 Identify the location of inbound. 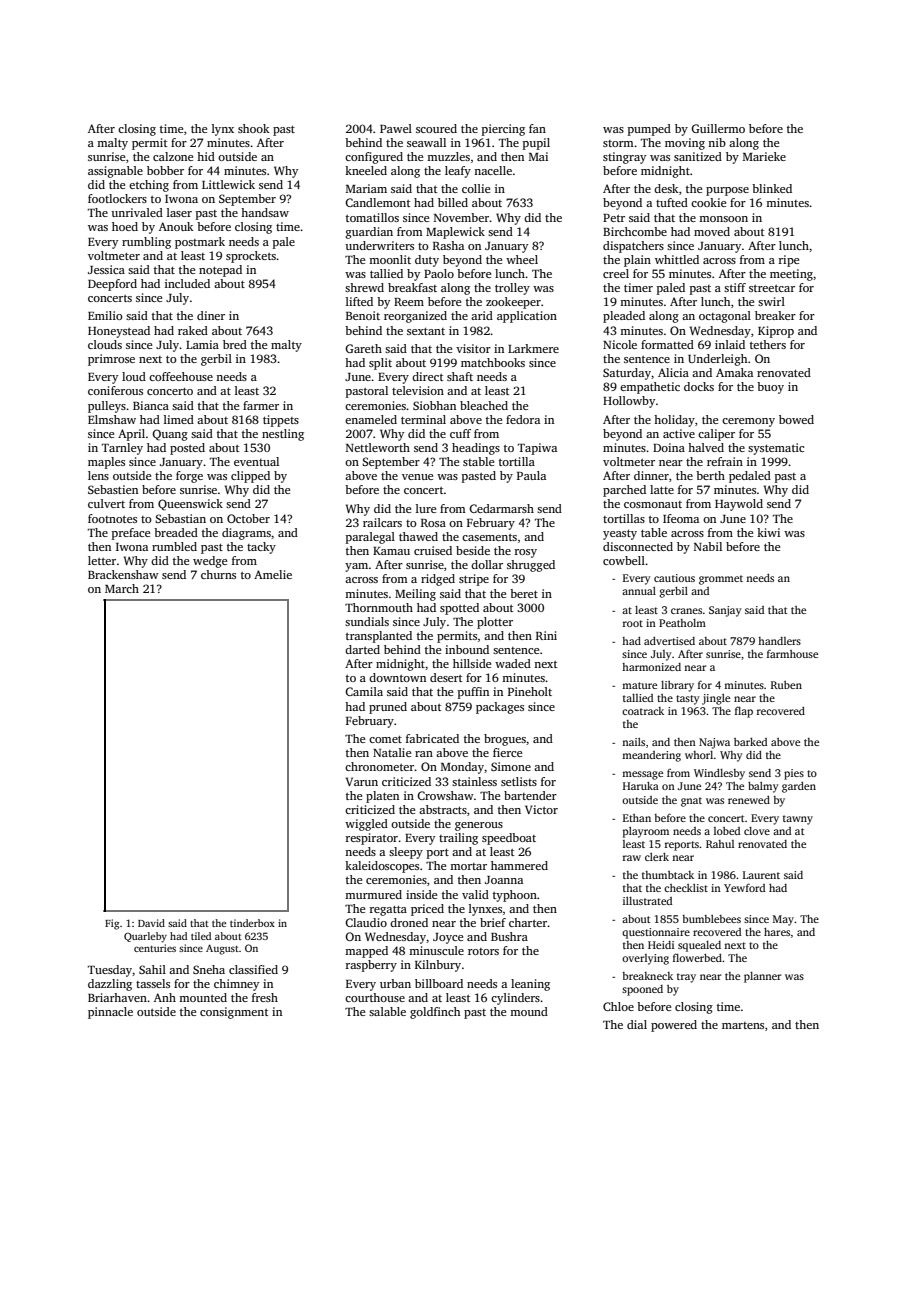
(467, 649).
